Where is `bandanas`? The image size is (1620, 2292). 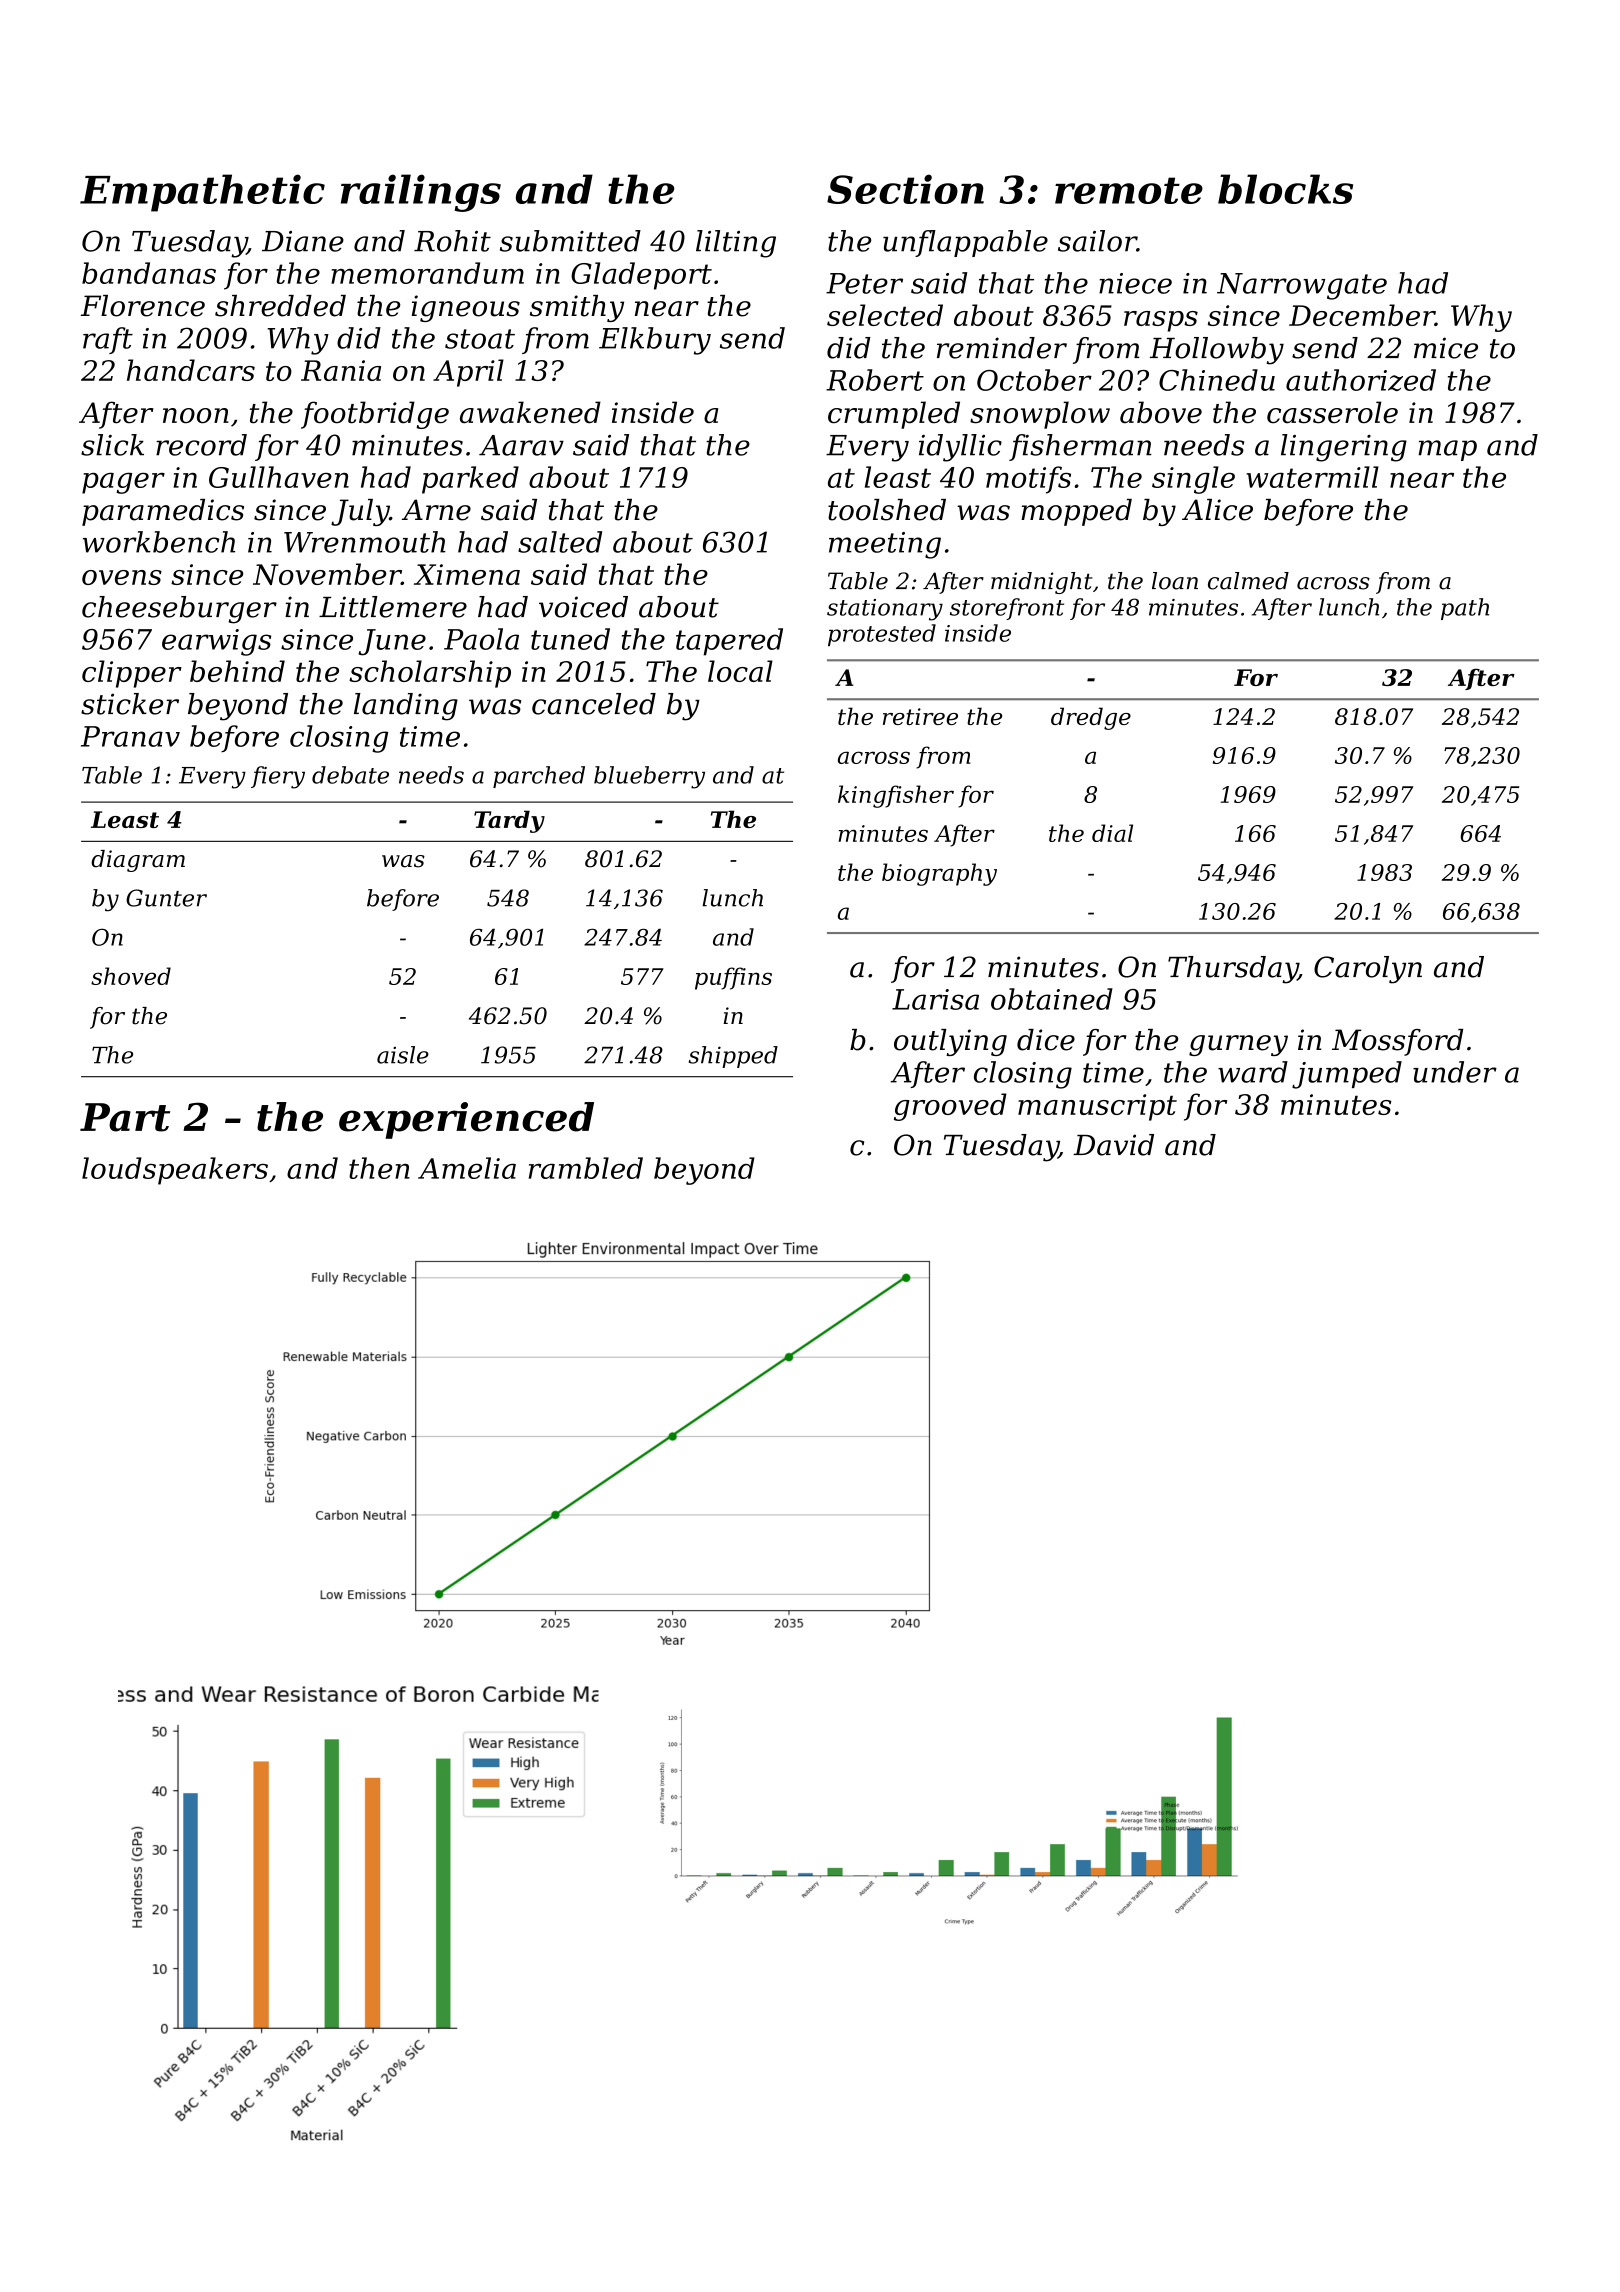 bandanas is located at coordinates (149, 273).
